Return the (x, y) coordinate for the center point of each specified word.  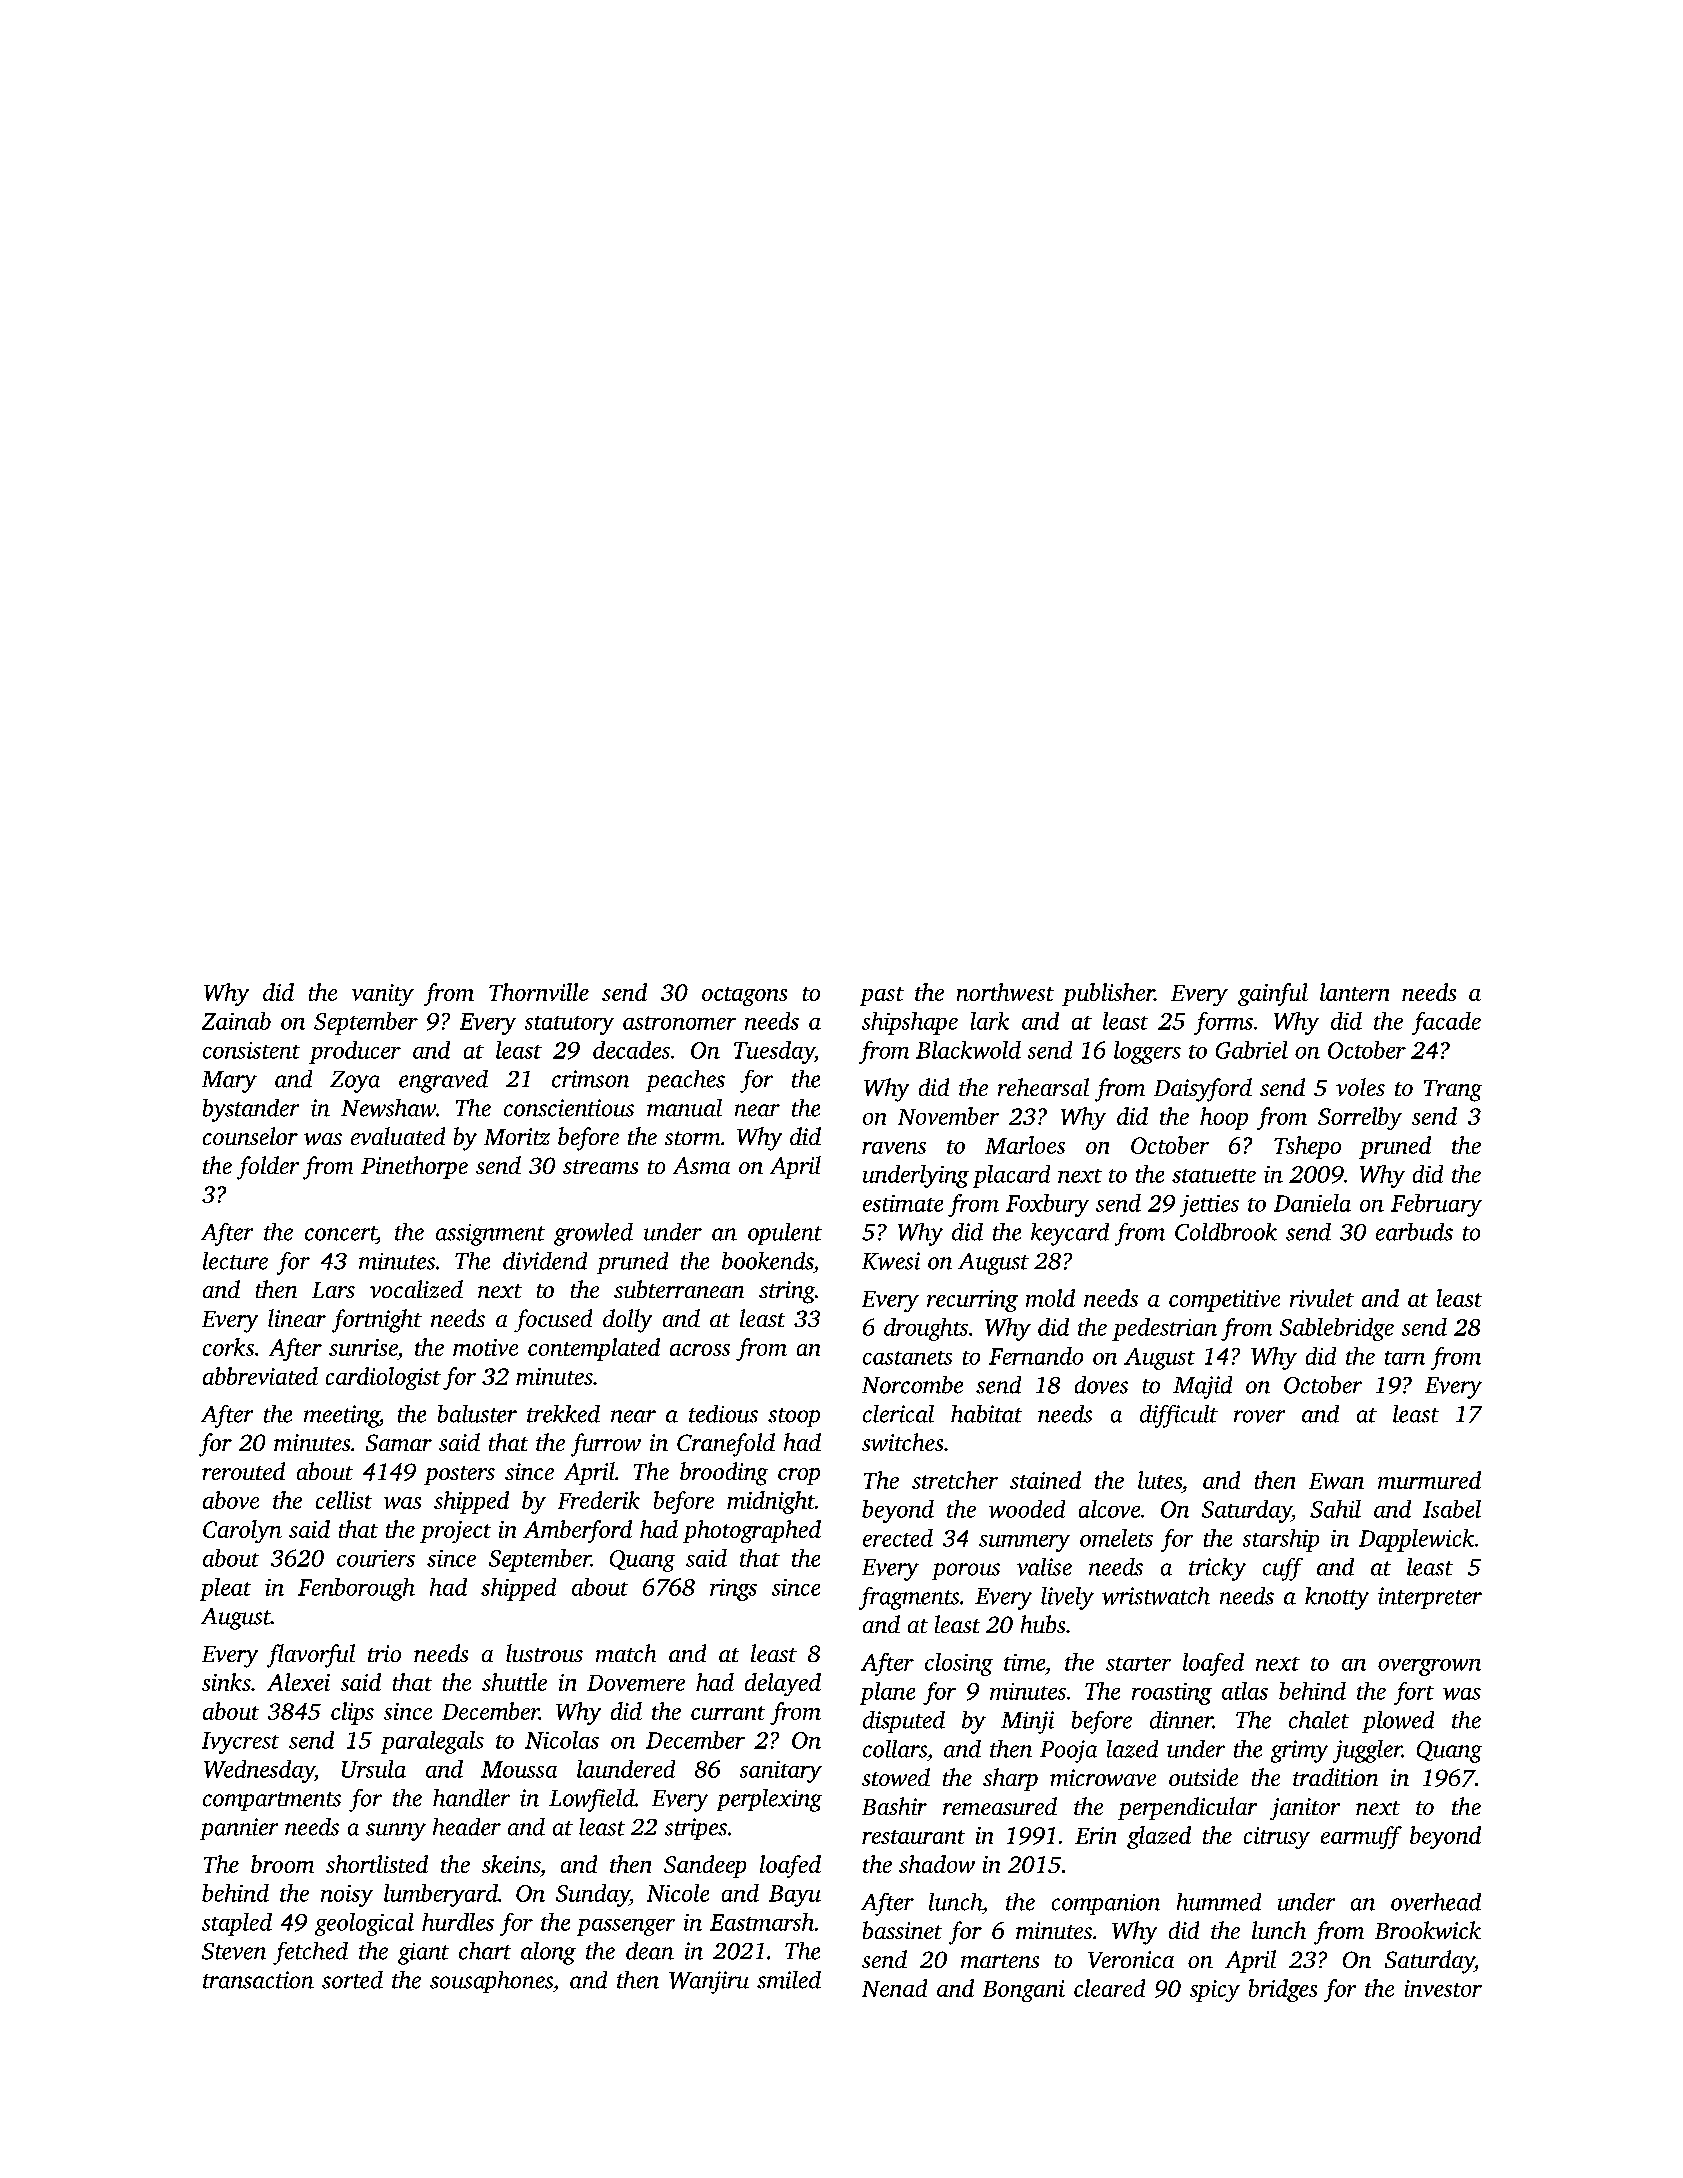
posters (459, 1475)
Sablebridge (1337, 1329)
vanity (383, 995)
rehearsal (1043, 1087)
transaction (258, 1980)
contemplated (594, 1349)
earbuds (1414, 1232)
